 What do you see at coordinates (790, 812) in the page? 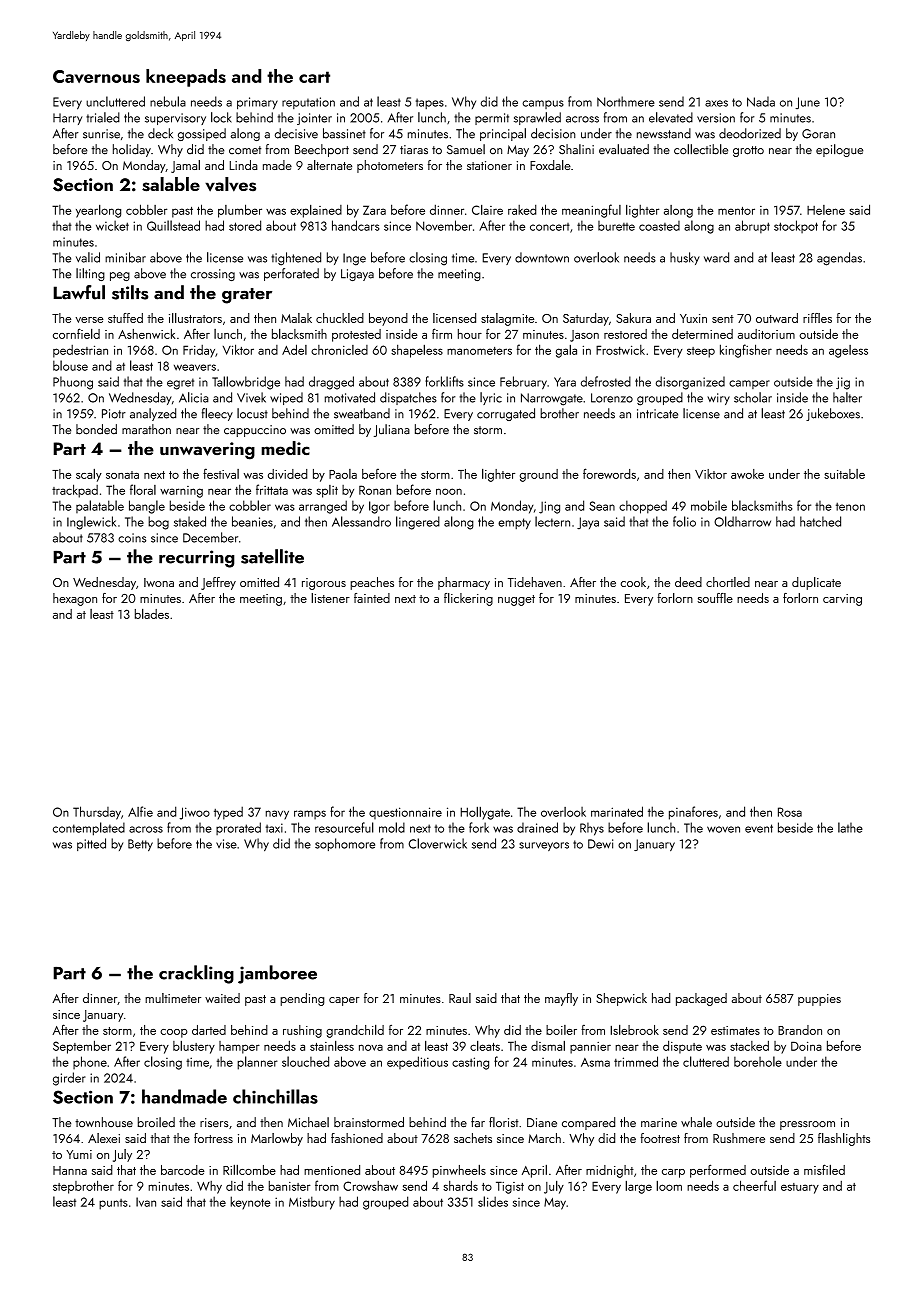
I see `Rosa` at bounding box center [790, 812].
